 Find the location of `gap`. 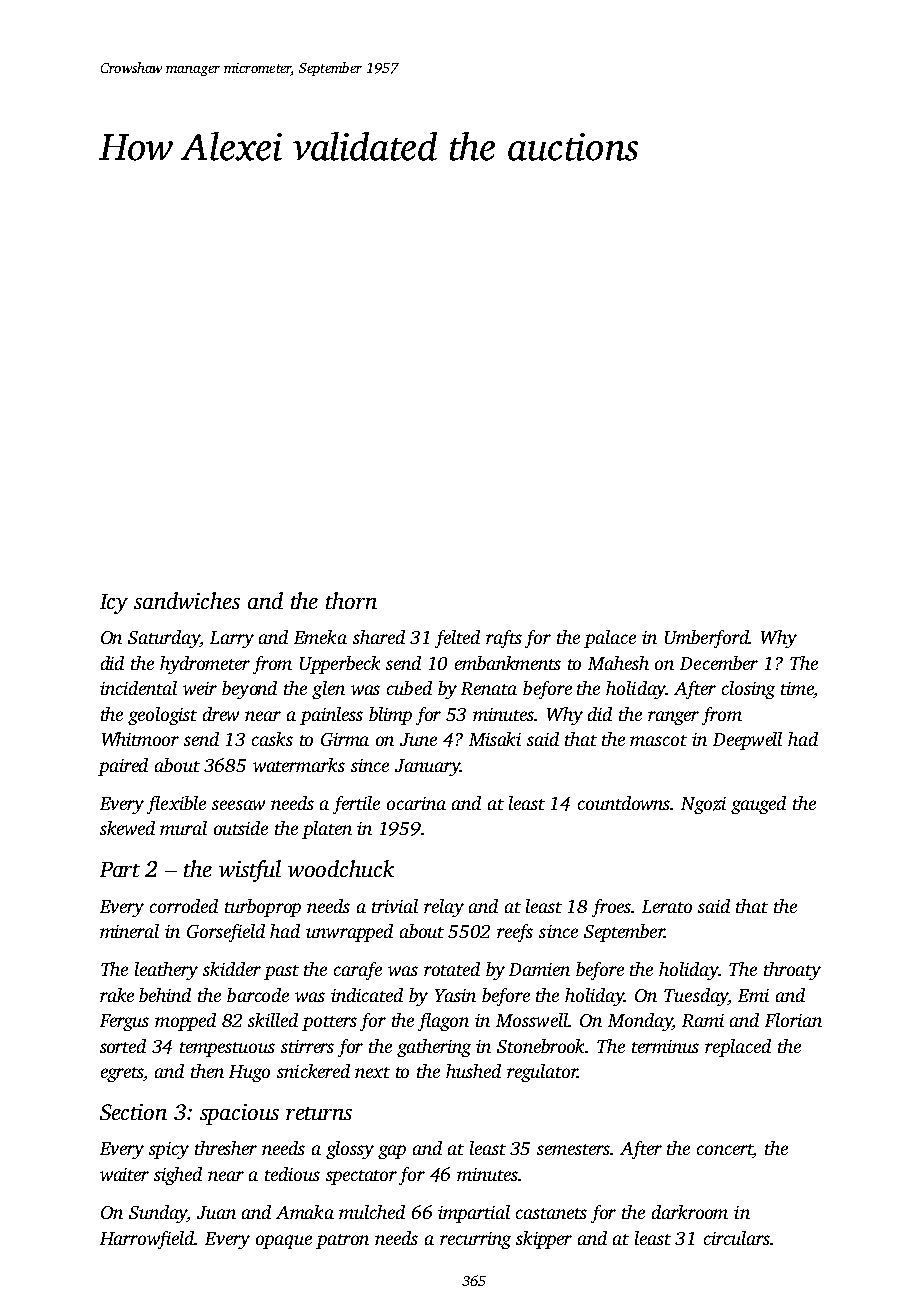

gap is located at coordinates (392, 1152).
